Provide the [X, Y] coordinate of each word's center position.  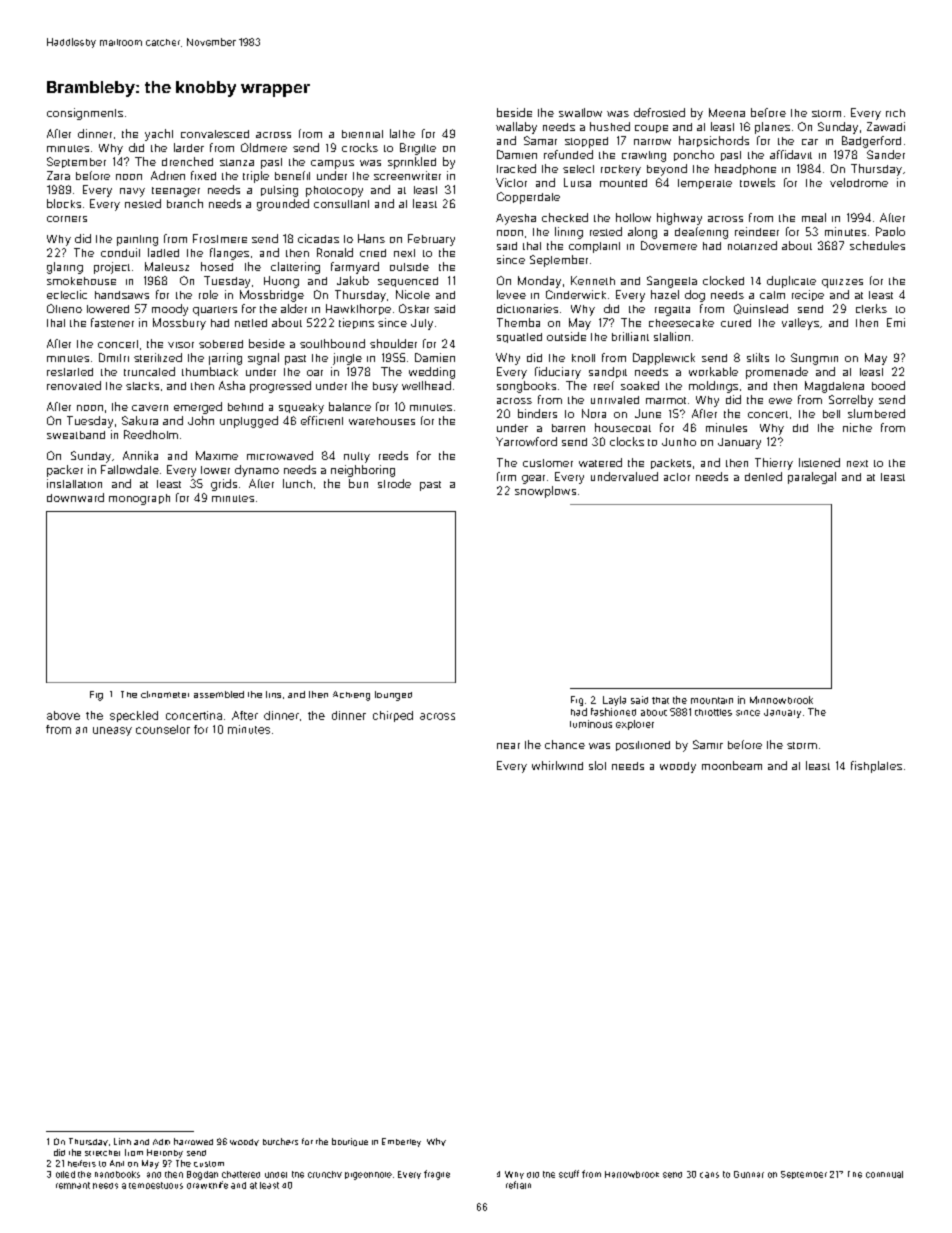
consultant [341, 204]
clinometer [165, 694]
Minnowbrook [781, 700]
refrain [518, 1185]
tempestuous [156, 1185]
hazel [665, 294]
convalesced [215, 134]
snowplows [545, 492]
